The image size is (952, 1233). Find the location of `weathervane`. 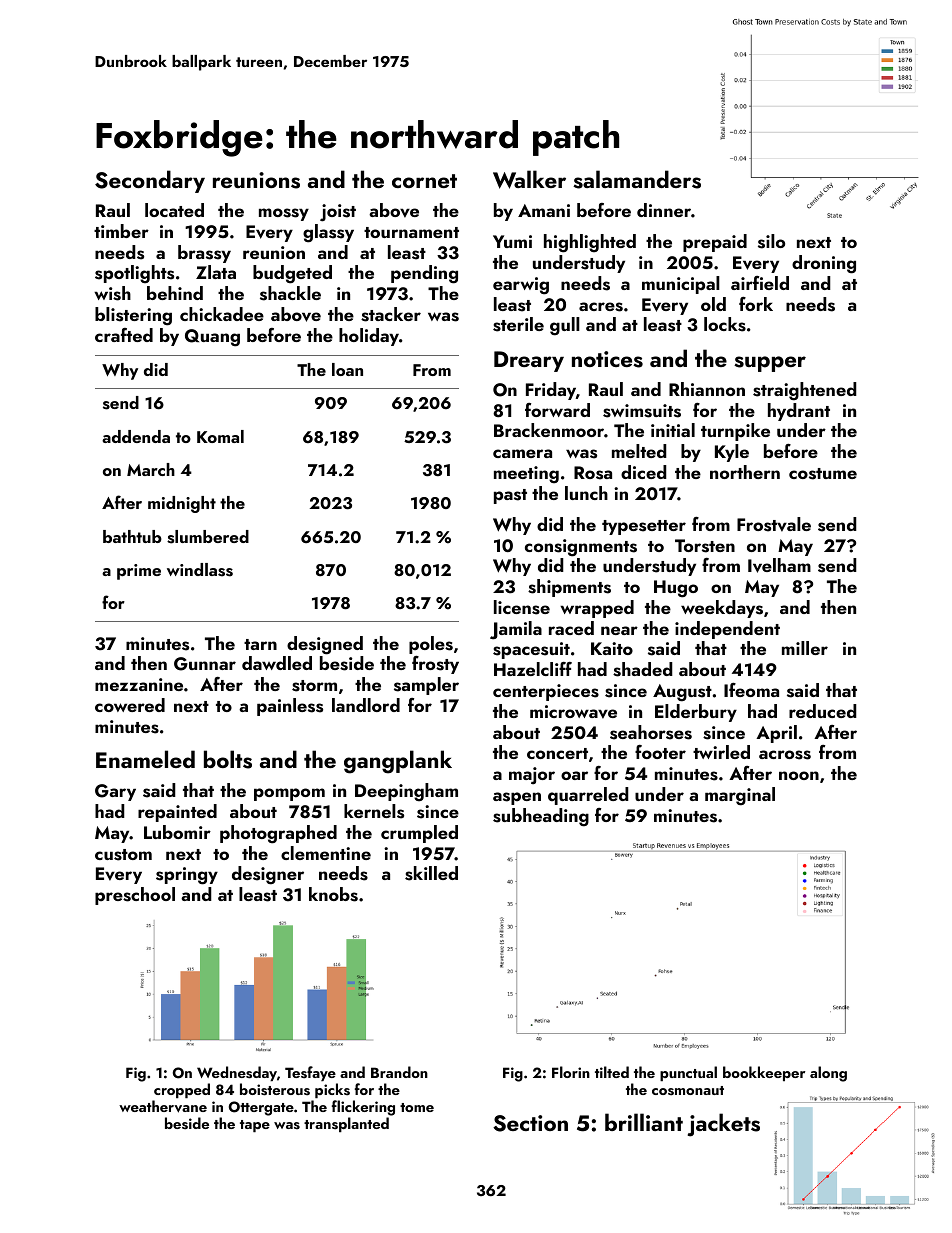

weathervane is located at coordinates (163, 1106).
